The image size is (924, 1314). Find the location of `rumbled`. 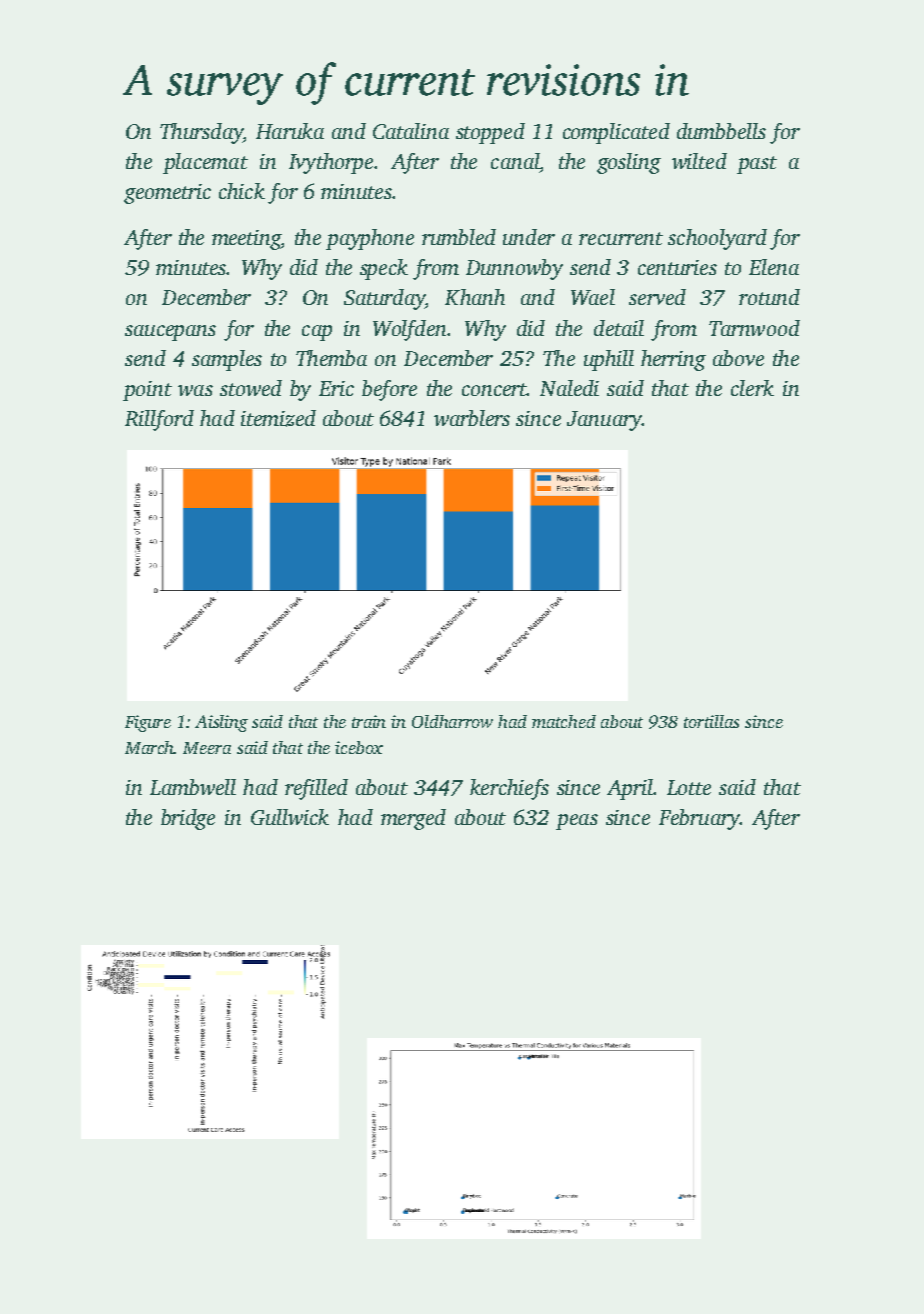

rumbled is located at coordinates (459, 237).
